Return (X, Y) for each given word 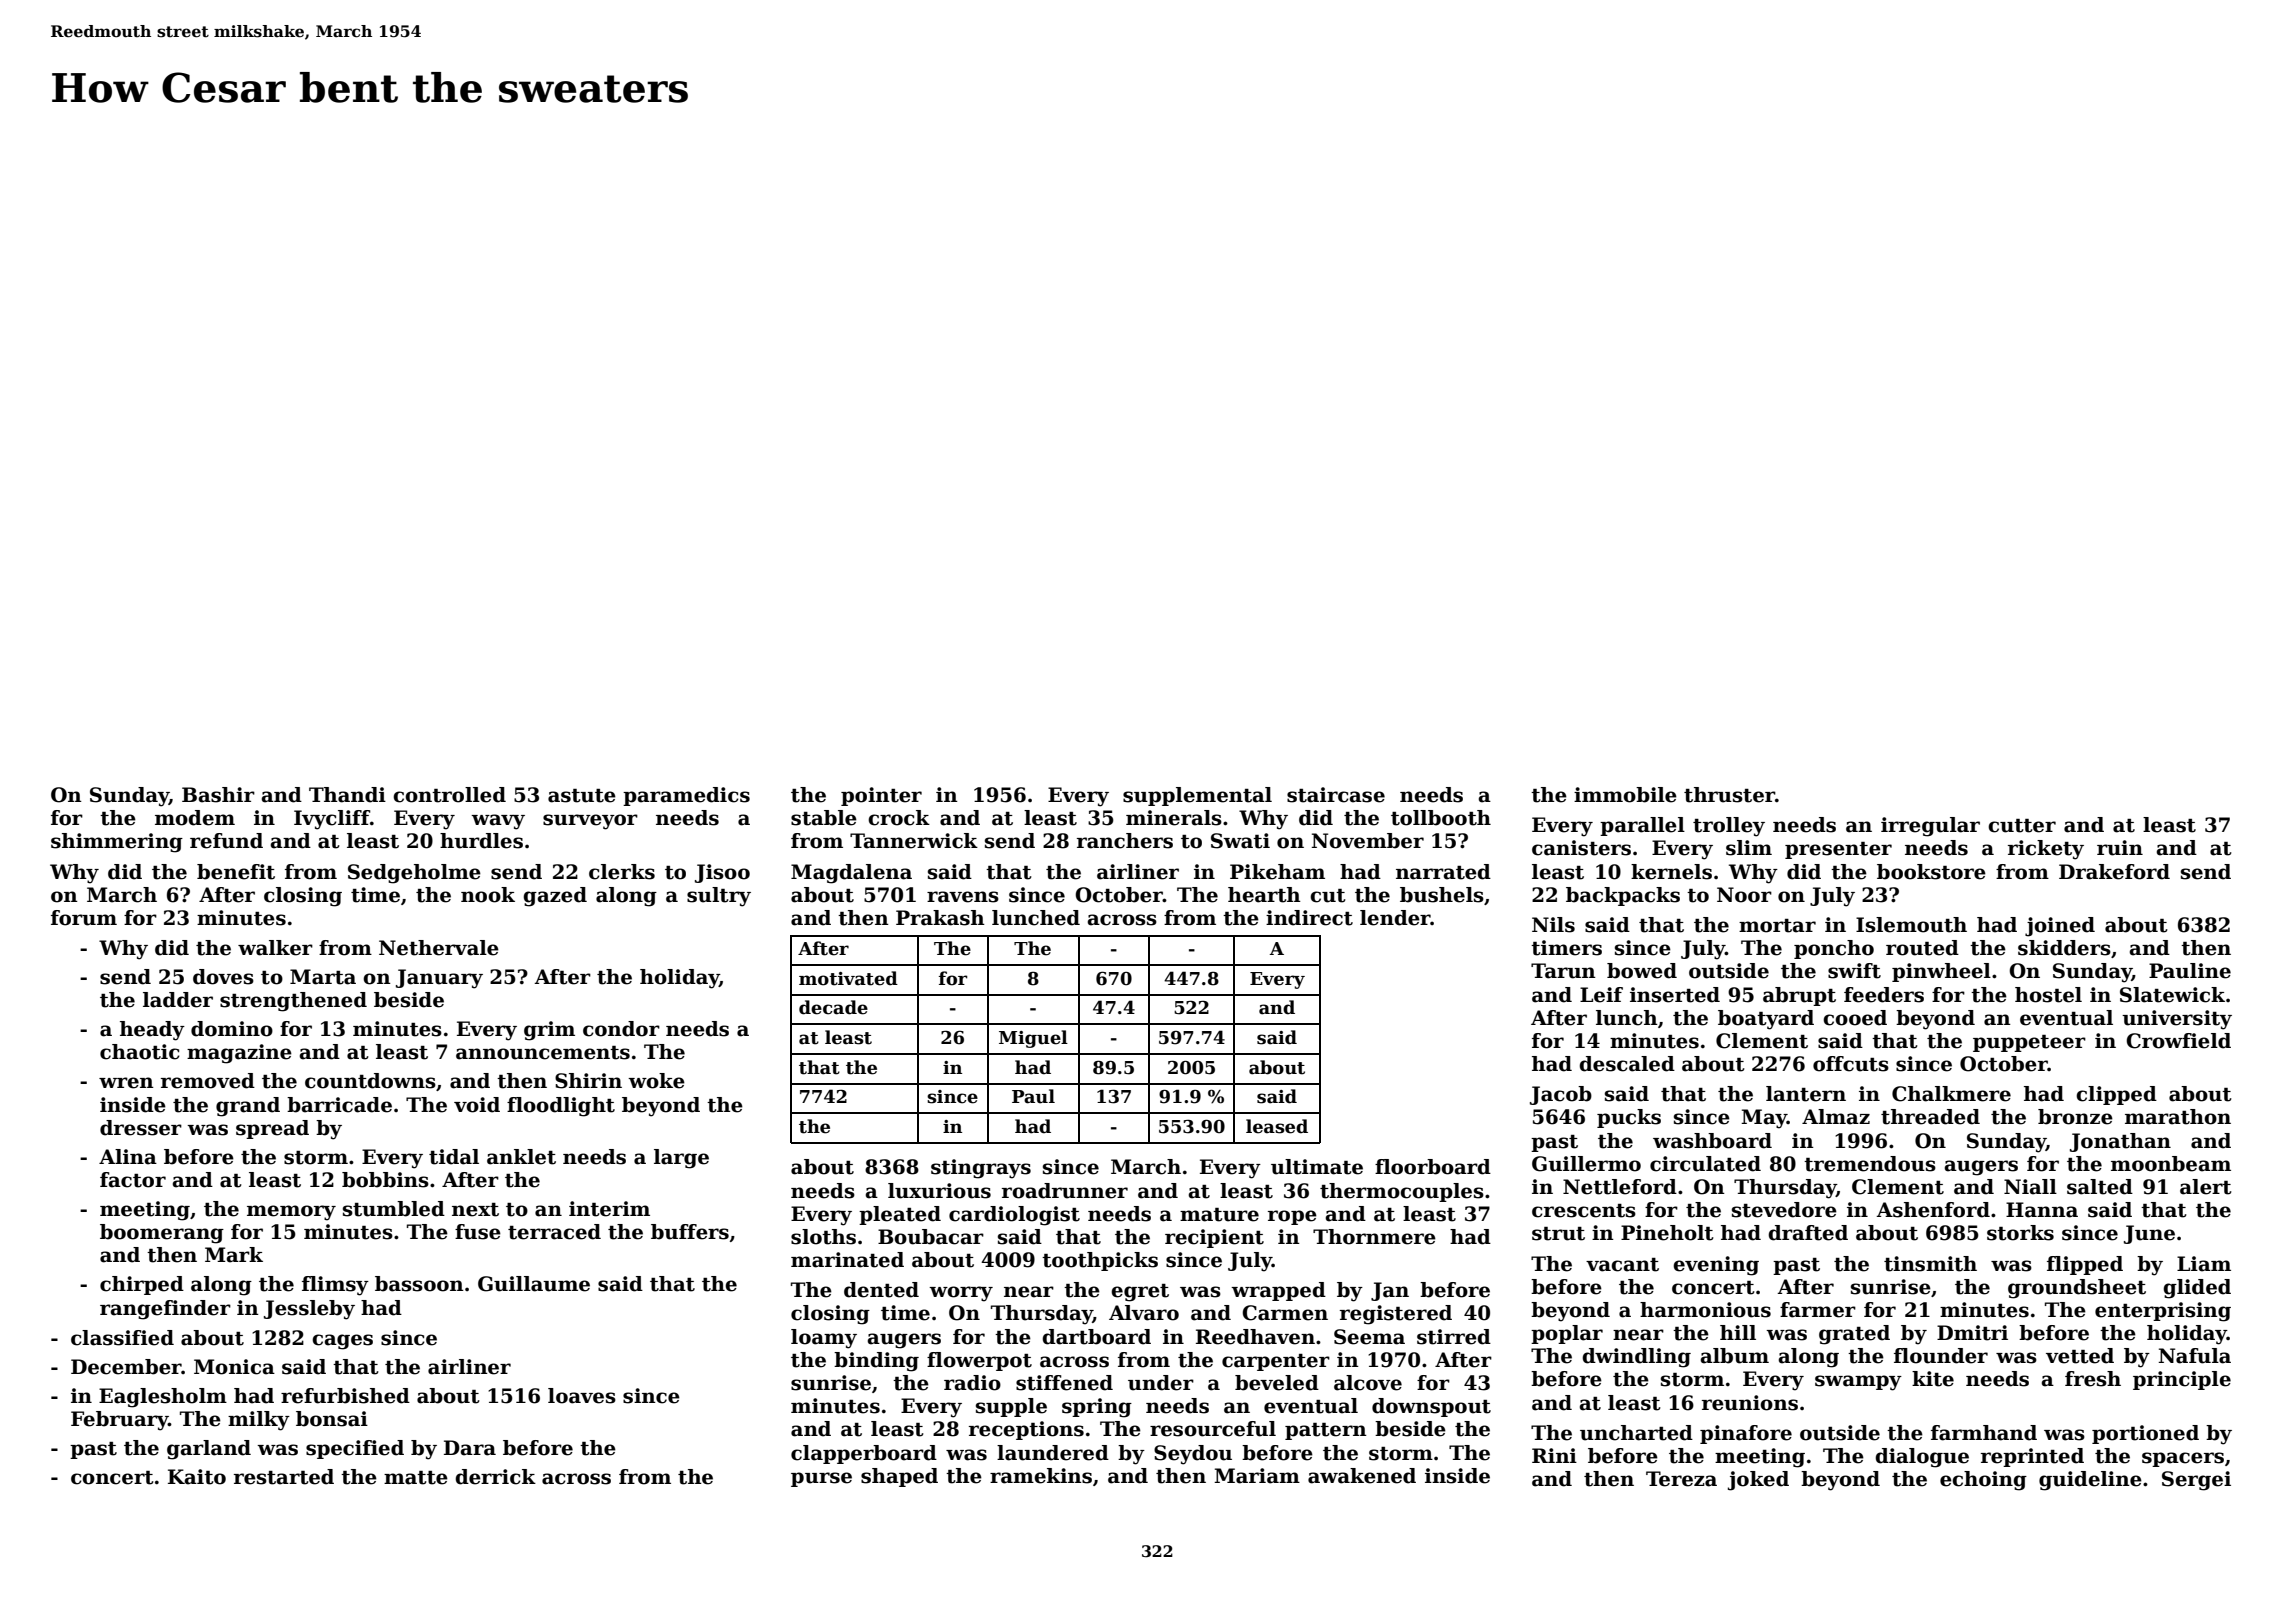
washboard (1712, 1141)
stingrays (981, 1169)
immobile (1625, 795)
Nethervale (439, 948)
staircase (1336, 795)
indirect (1309, 918)
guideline (2090, 1481)
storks (2020, 1233)
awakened (1362, 1476)
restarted (284, 1477)
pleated (900, 1215)
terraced (554, 1232)
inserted (1675, 995)
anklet (521, 1157)
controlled (449, 795)
